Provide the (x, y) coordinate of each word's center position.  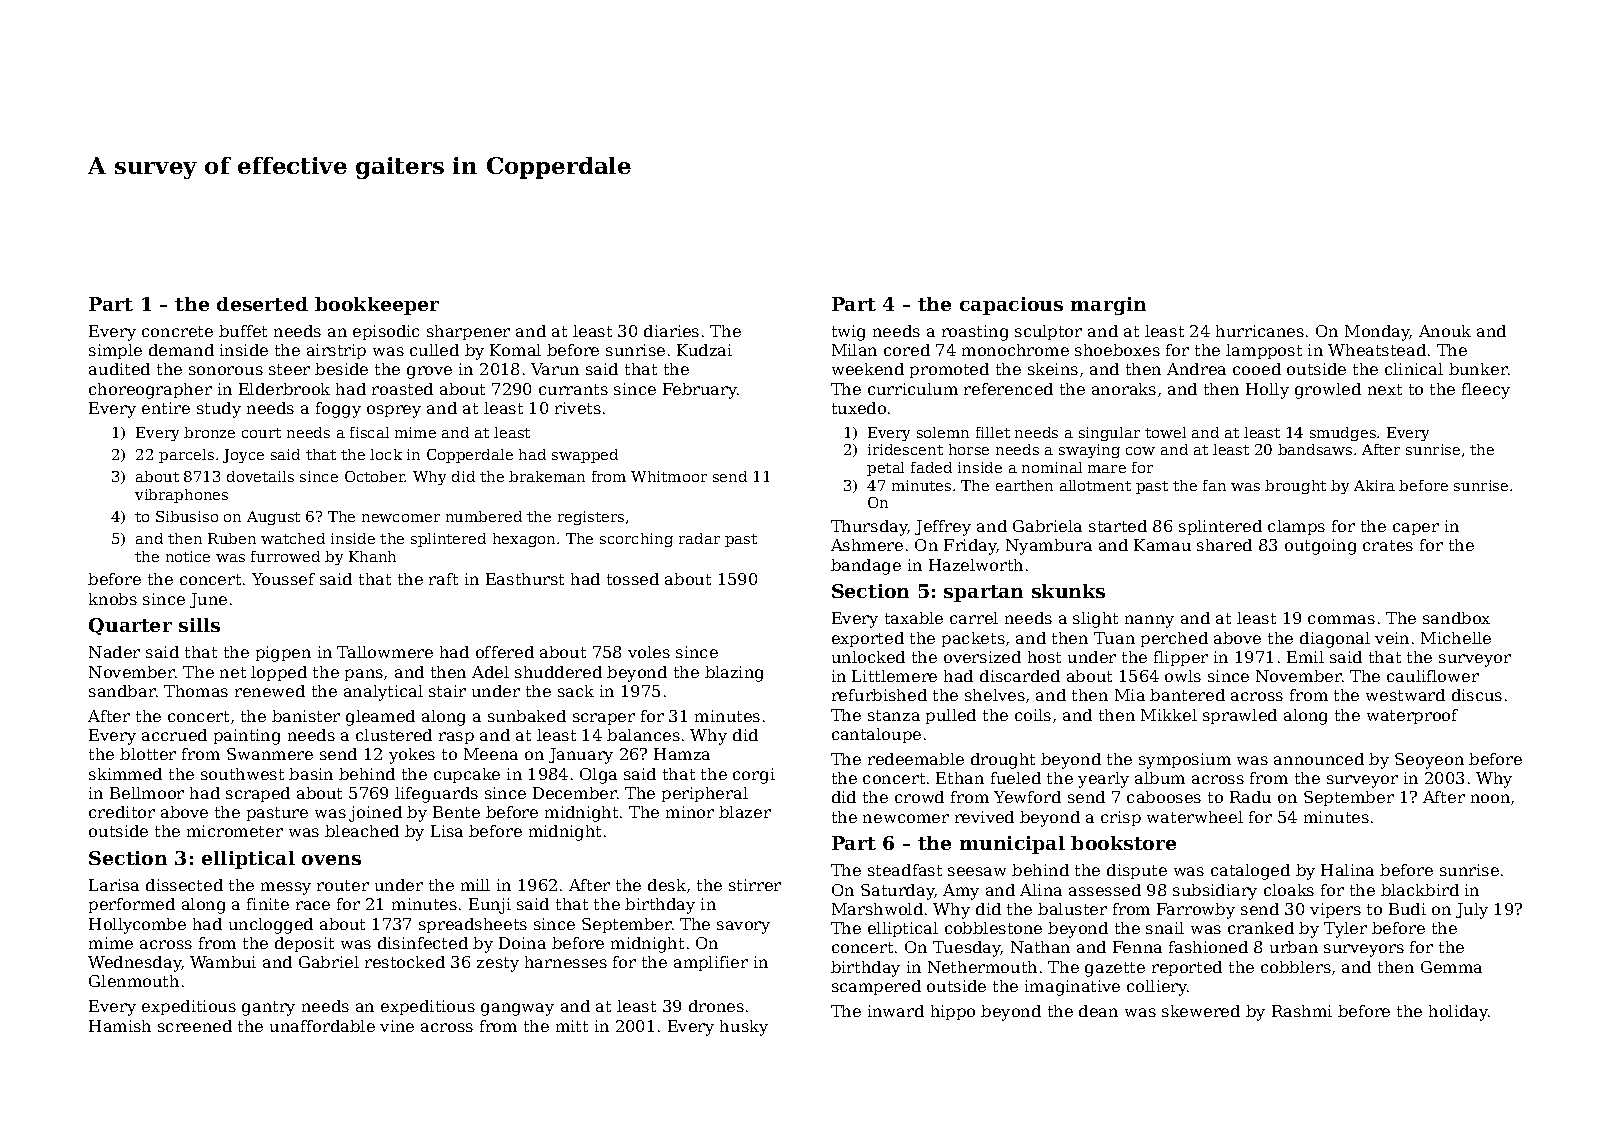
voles (649, 652)
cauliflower (1433, 676)
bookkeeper (377, 306)
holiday (1458, 1013)
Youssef (283, 579)
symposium (1185, 761)
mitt (572, 1026)
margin (1108, 306)
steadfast (905, 870)
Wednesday (134, 964)
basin (311, 774)
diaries (671, 331)
